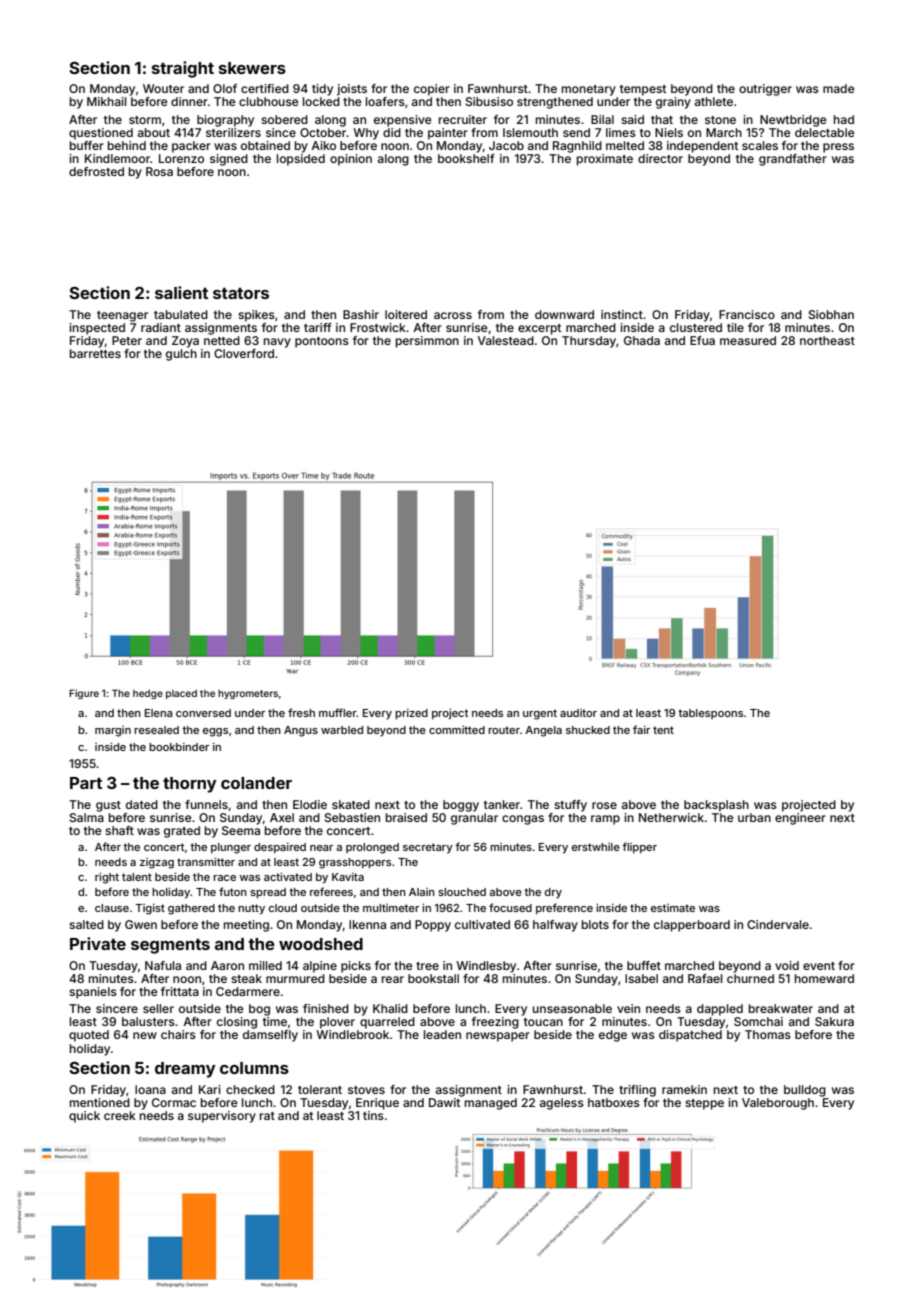 The width and height of the screenshot is (924, 1308). What do you see at coordinates (246, 926) in the screenshot?
I see `meeting` at bounding box center [246, 926].
